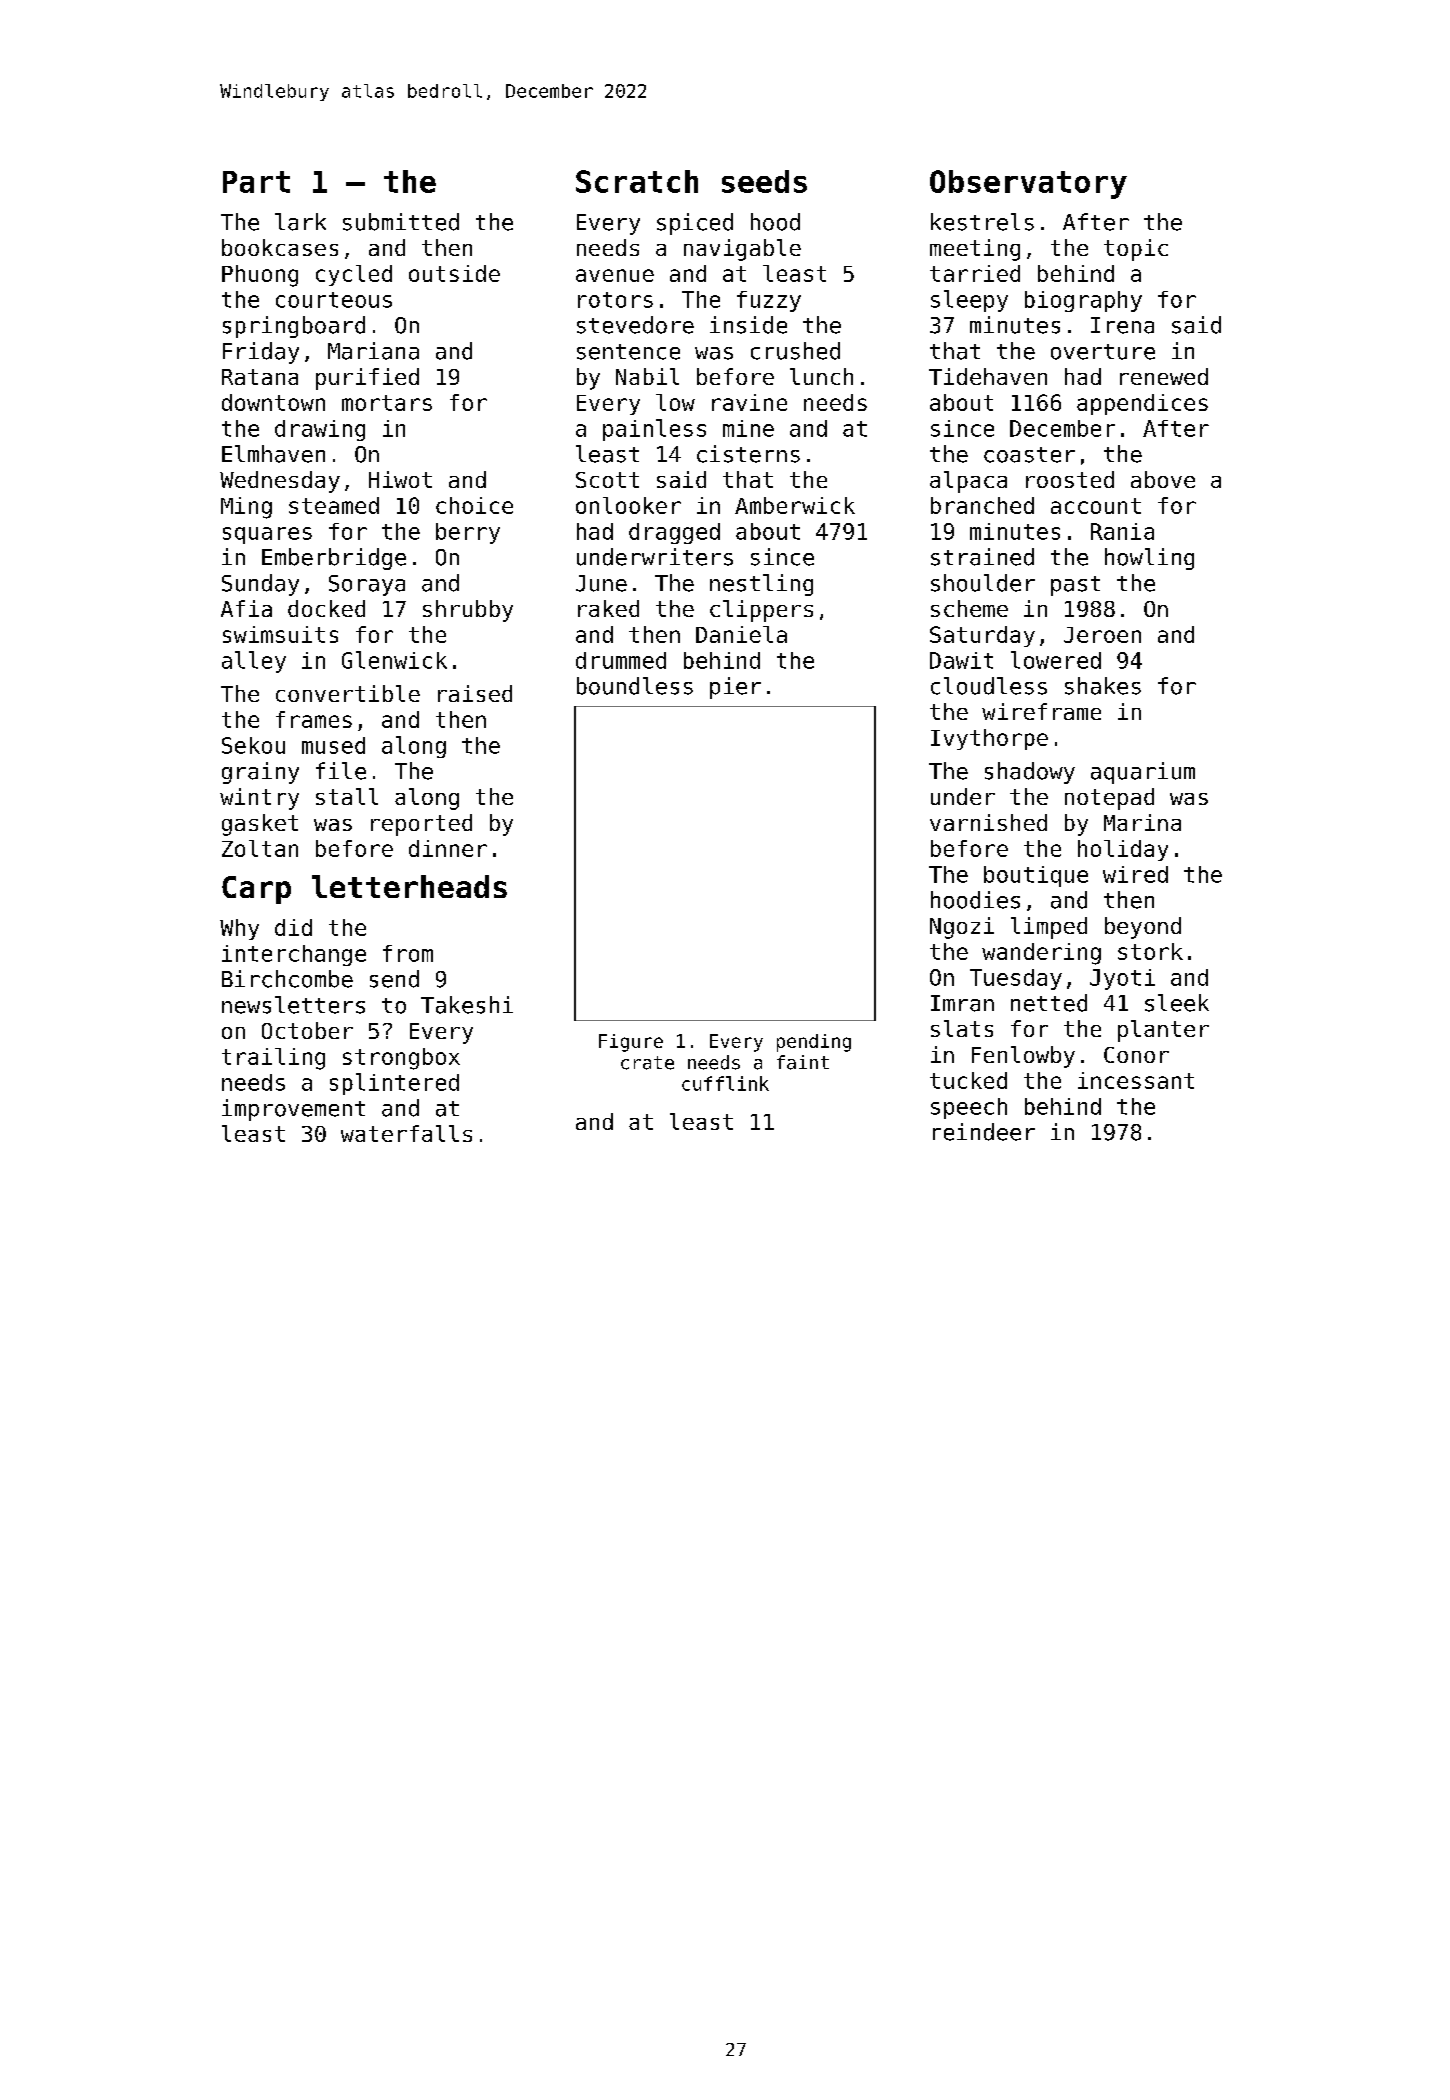  What do you see at coordinates (1028, 184) in the image?
I see `Observatory` at bounding box center [1028, 184].
